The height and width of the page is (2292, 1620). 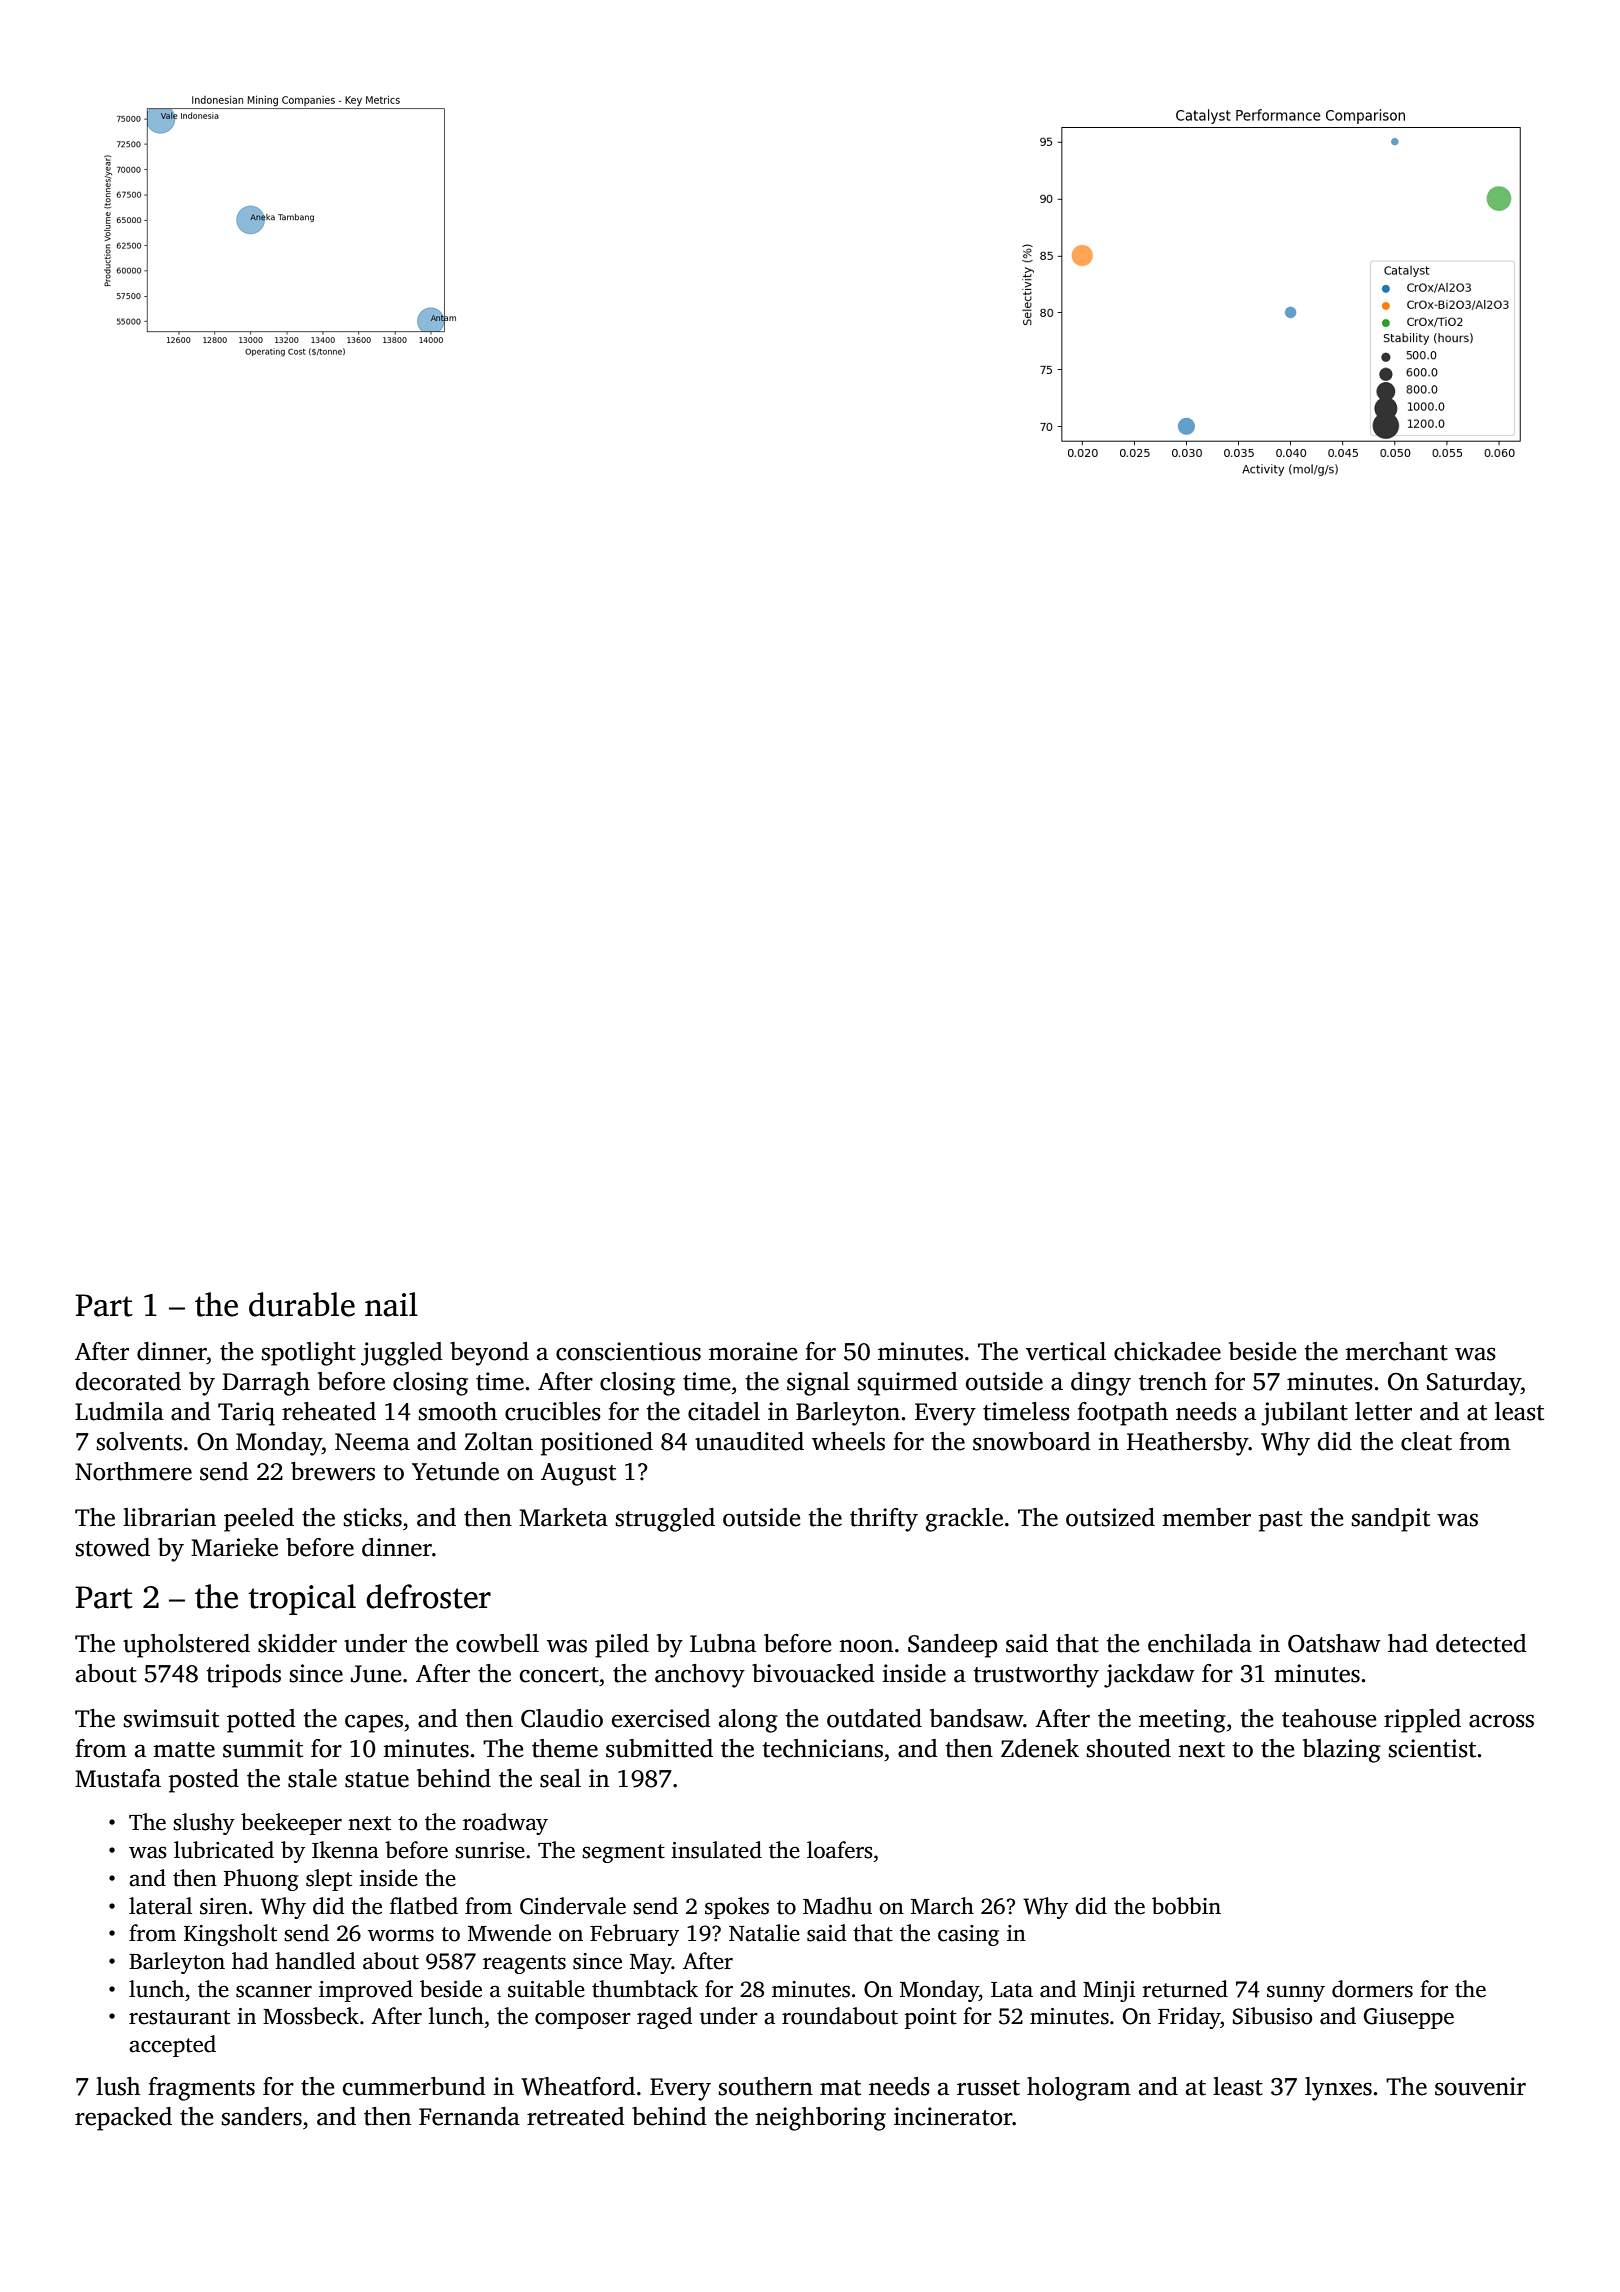 What do you see at coordinates (1012, 1990) in the page?
I see `Lata` at bounding box center [1012, 1990].
